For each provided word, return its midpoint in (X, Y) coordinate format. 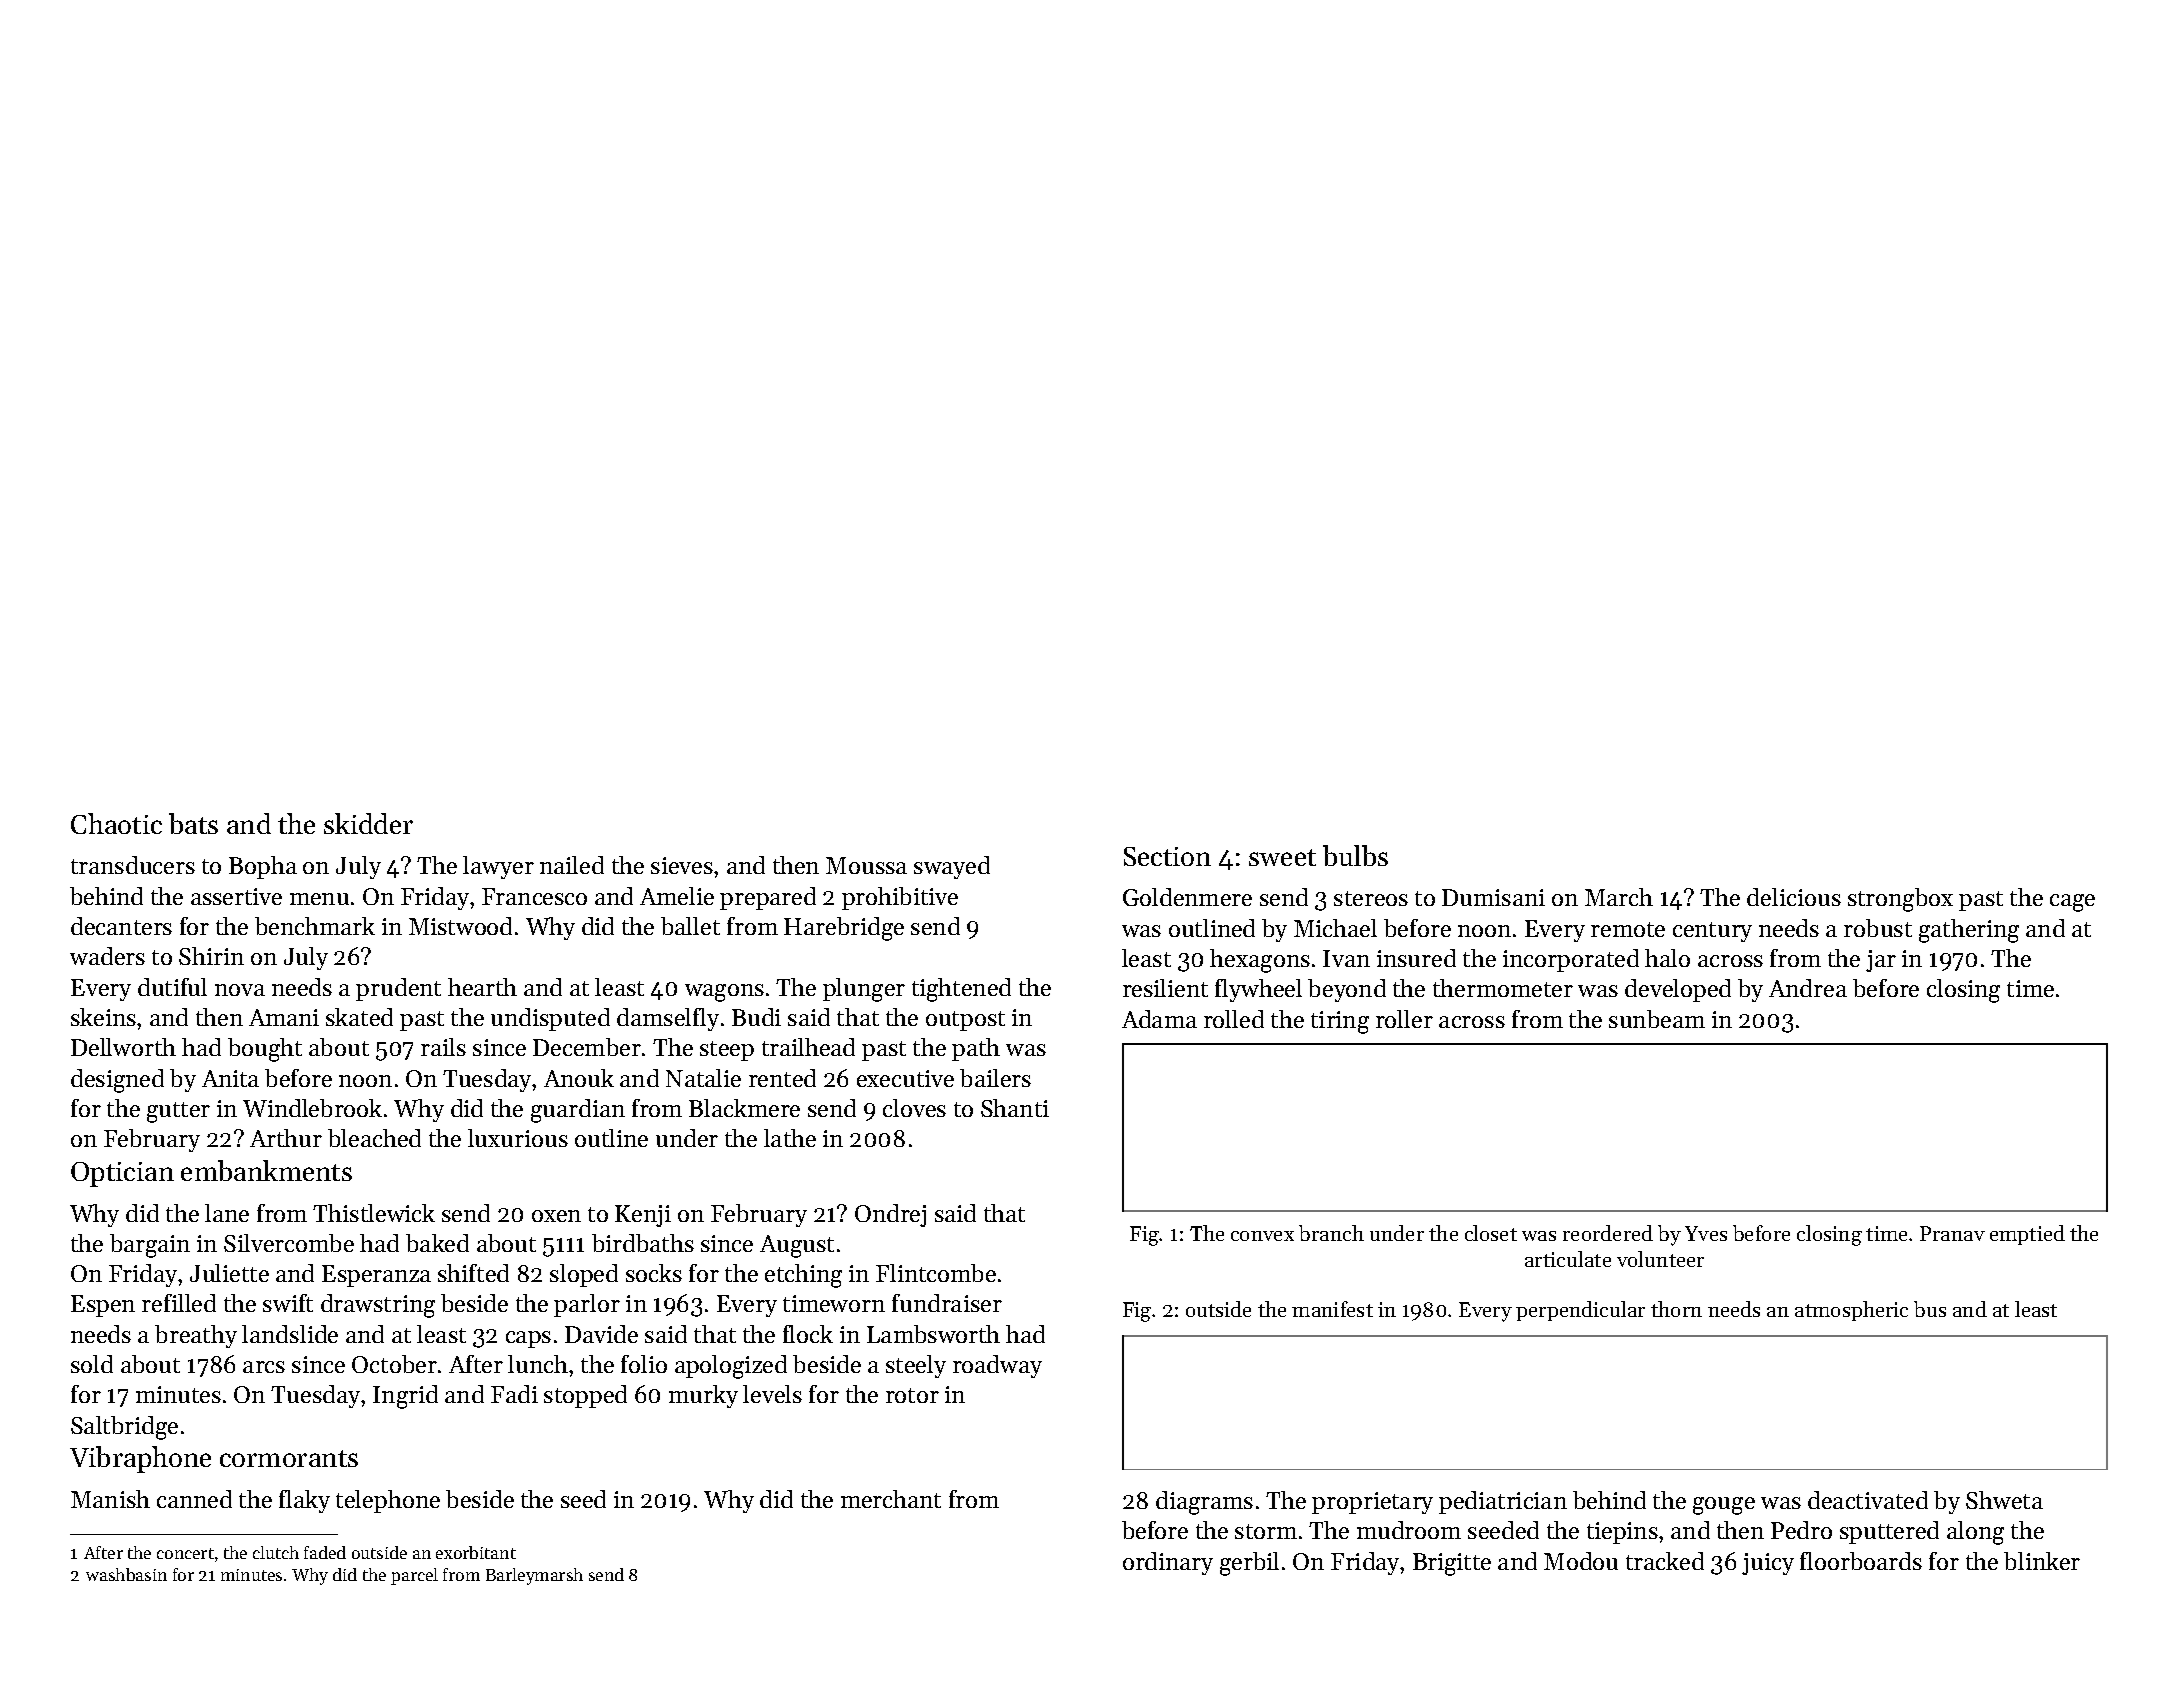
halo (1667, 958)
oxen (556, 1216)
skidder (368, 823)
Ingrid (405, 1397)
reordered (1608, 1233)
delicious (1794, 897)
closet (1491, 1233)
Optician (122, 1174)
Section (1167, 856)
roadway (997, 1366)
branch (1331, 1233)
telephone (388, 1501)
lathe (790, 1138)
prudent (398, 989)
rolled (1234, 1019)
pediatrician (1503, 1502)
